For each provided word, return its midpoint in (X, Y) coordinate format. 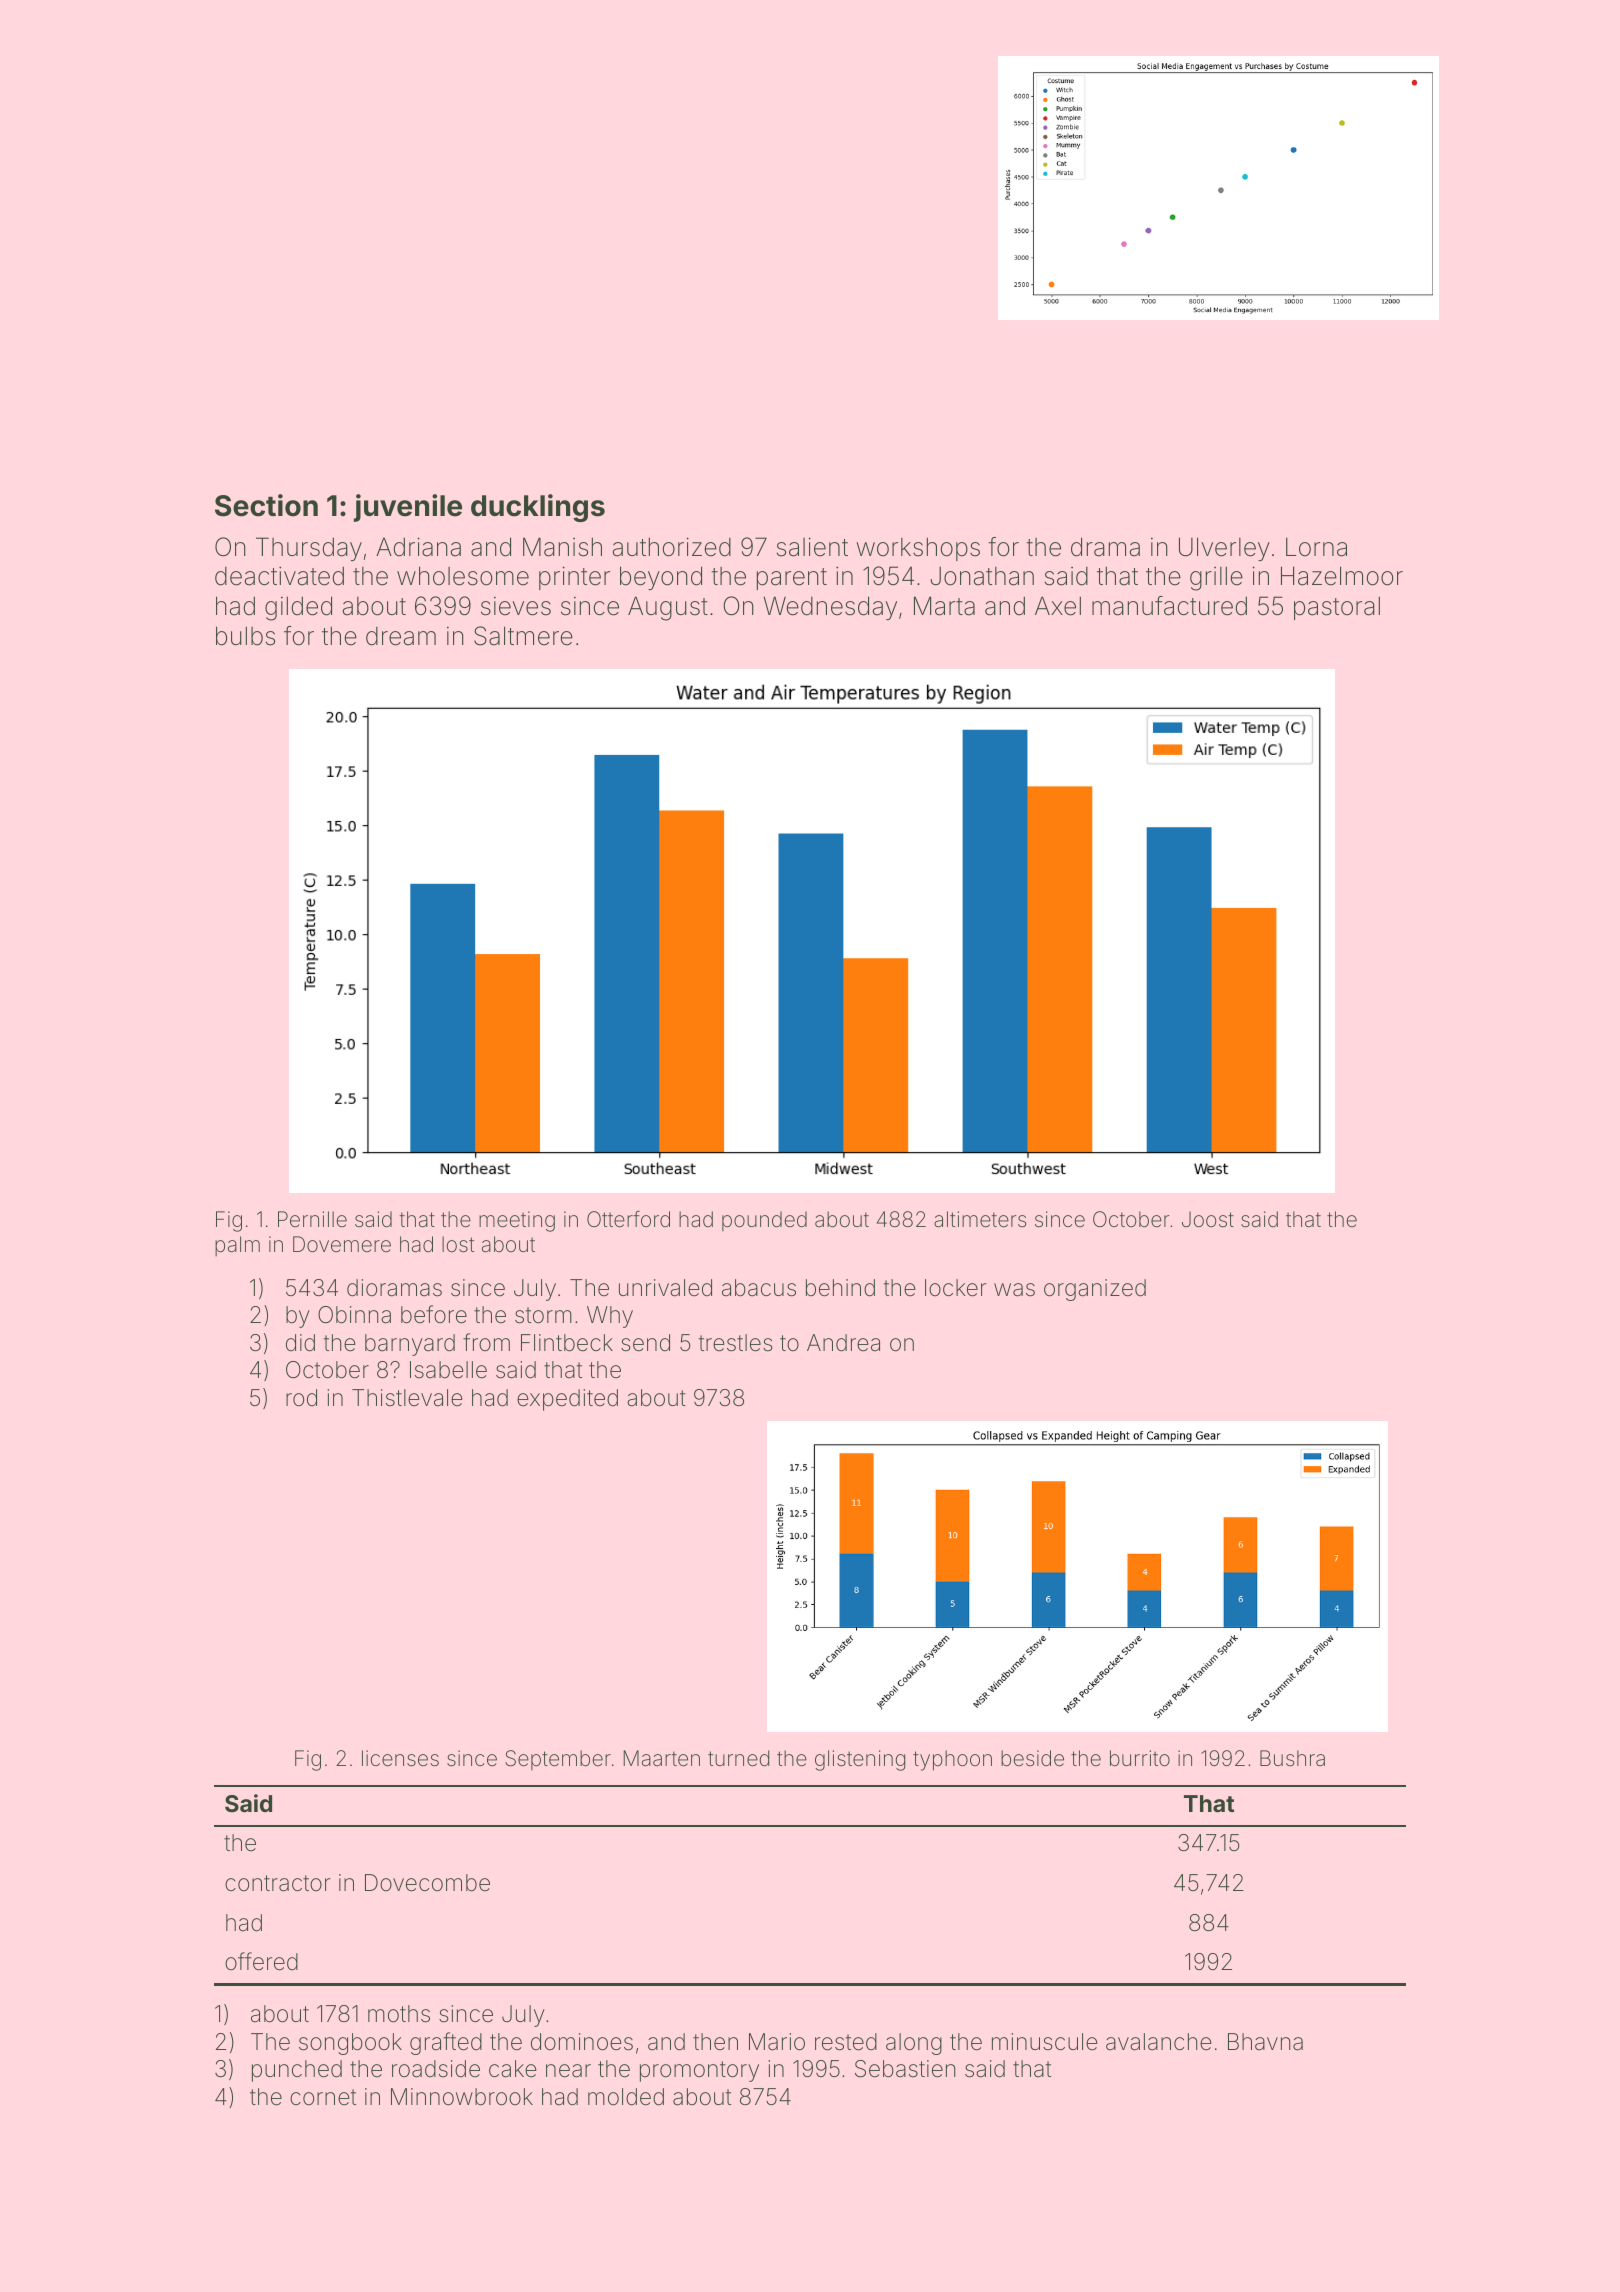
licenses (400, 1758)
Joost (1208, 1219)
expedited (567, 1400)
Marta (944, 606)
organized (1095, 1290)
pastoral (1337, 608)
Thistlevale (407, 1398)
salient (812, 547)
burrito (1140, 1758)
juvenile (408, 508)
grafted (446, 2043)
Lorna (1316, 547)
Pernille (312, 1219)
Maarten (661, 1758)
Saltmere (523, 636)
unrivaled (665, 1288)
